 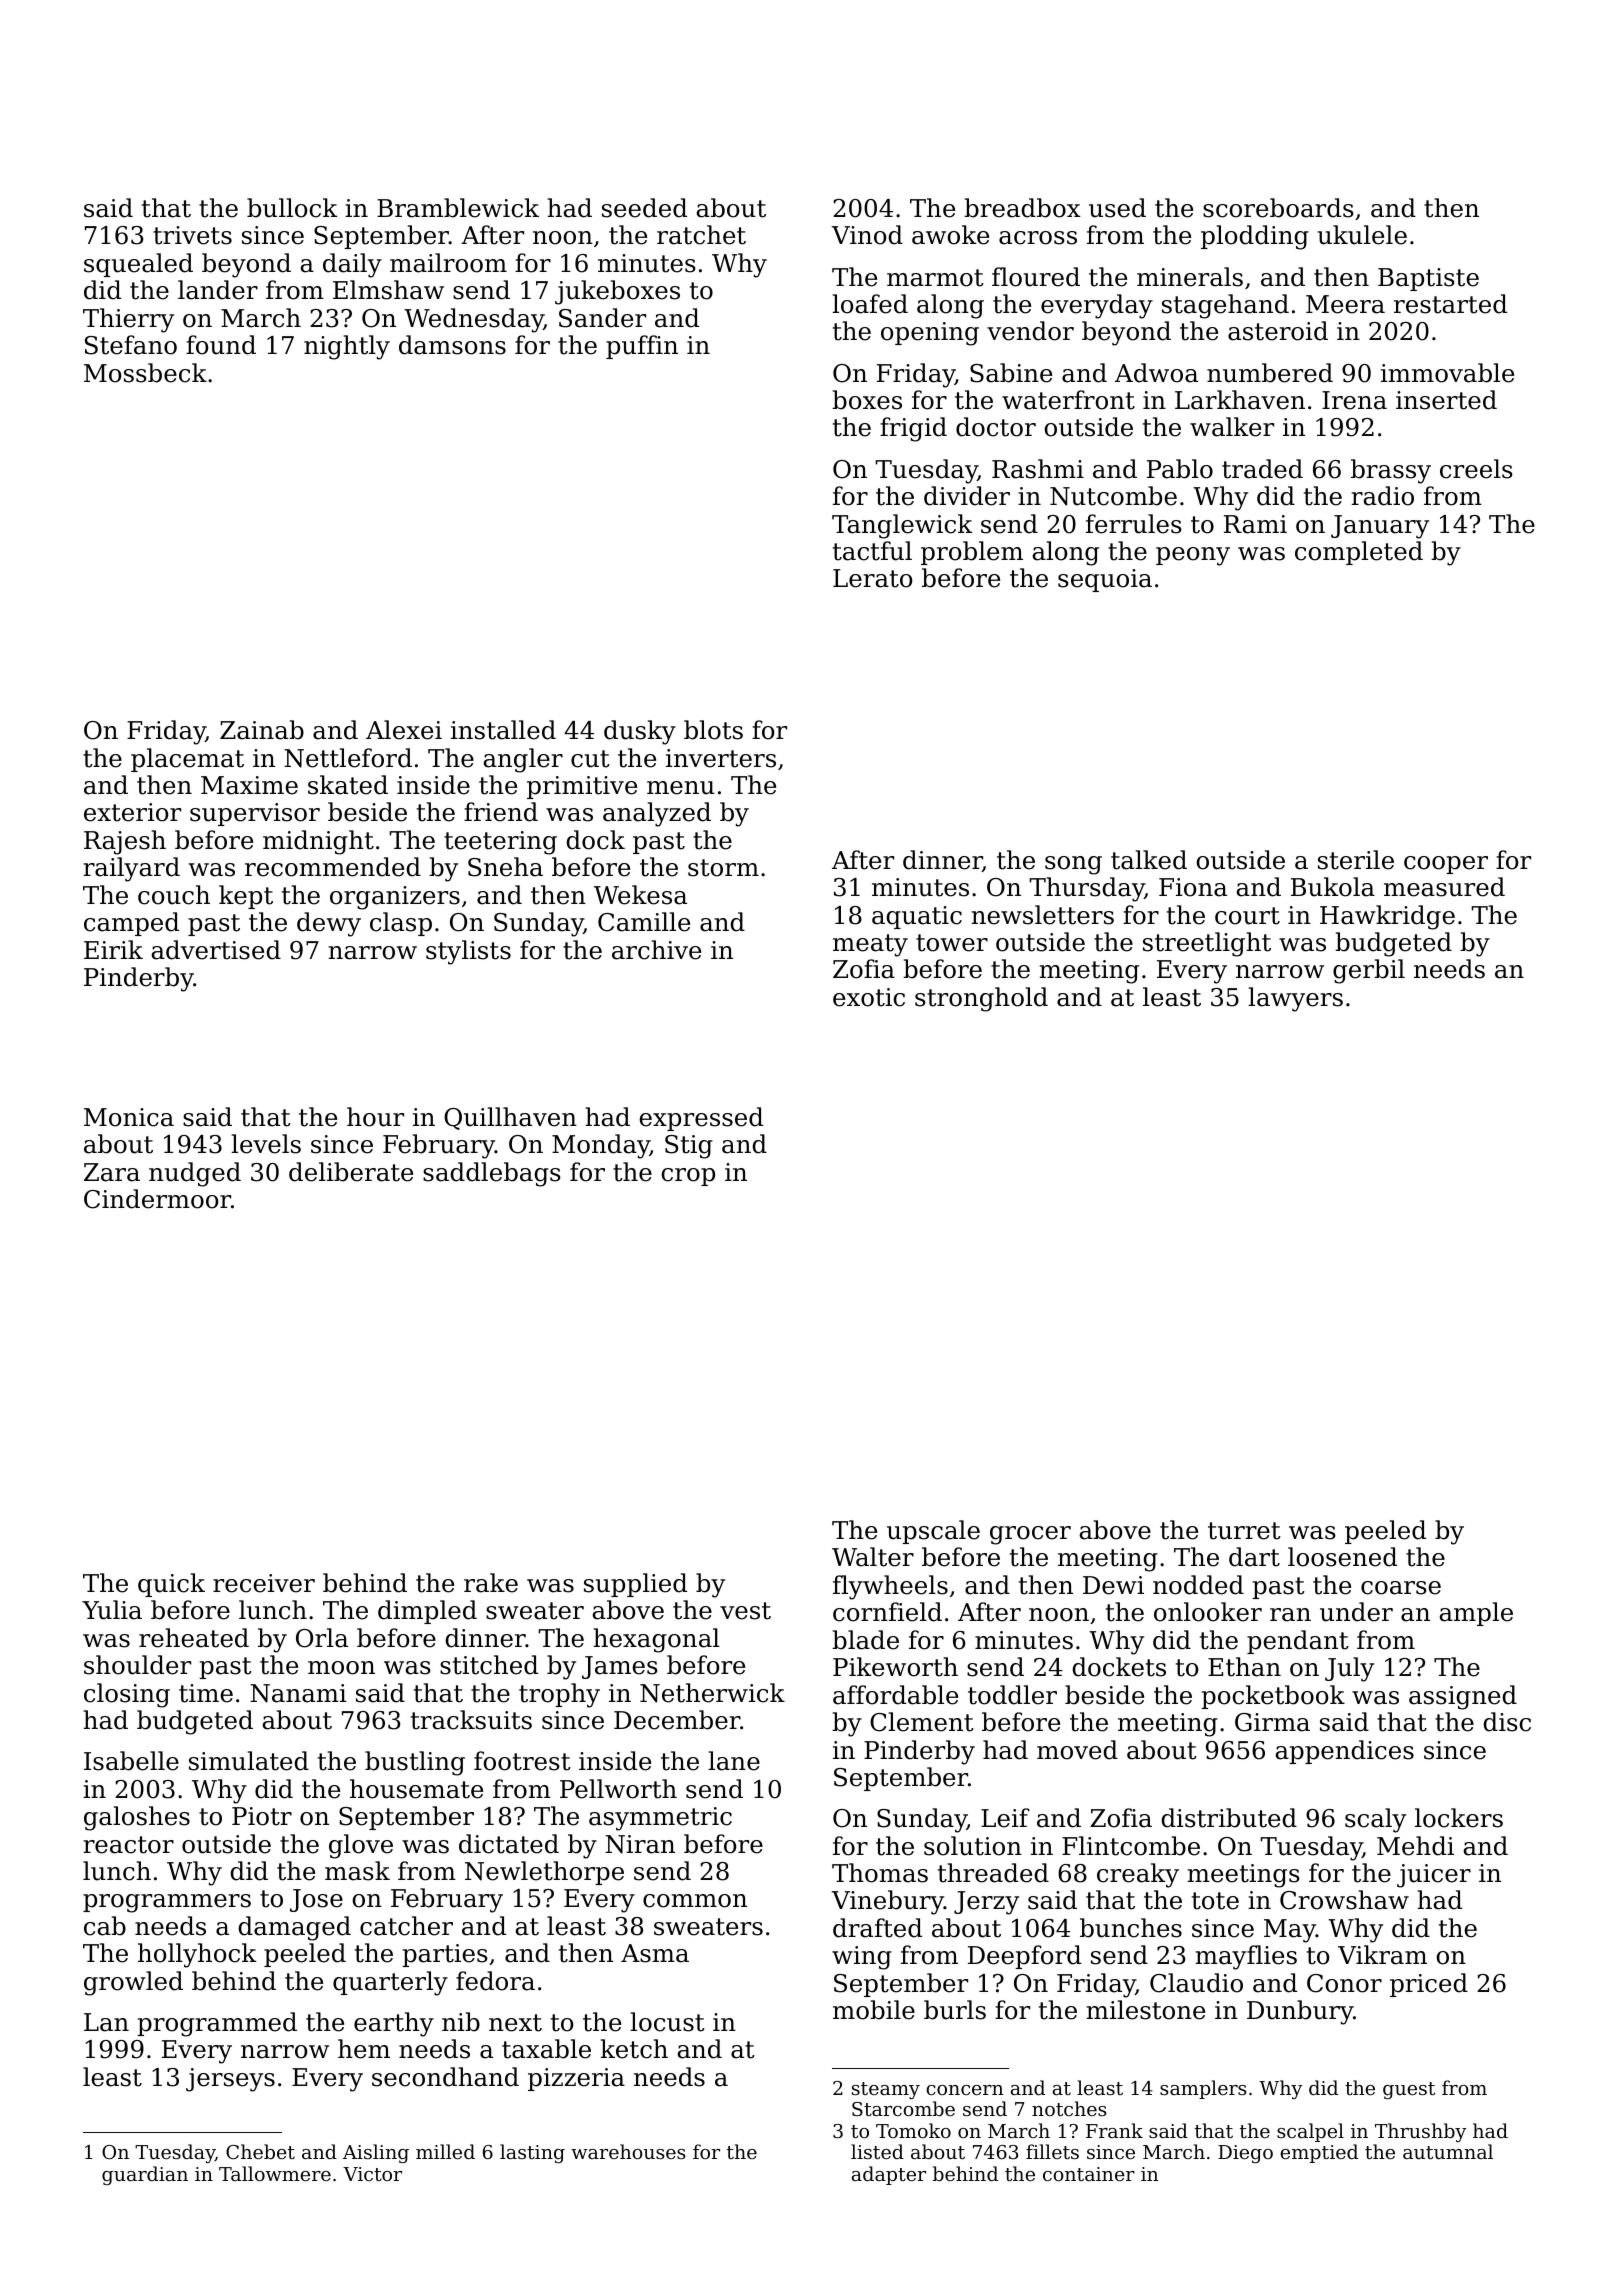 What do you see at coordinates (644, 208) in the screenshot?
I see `seeded` at bounding box center [644, 208].
